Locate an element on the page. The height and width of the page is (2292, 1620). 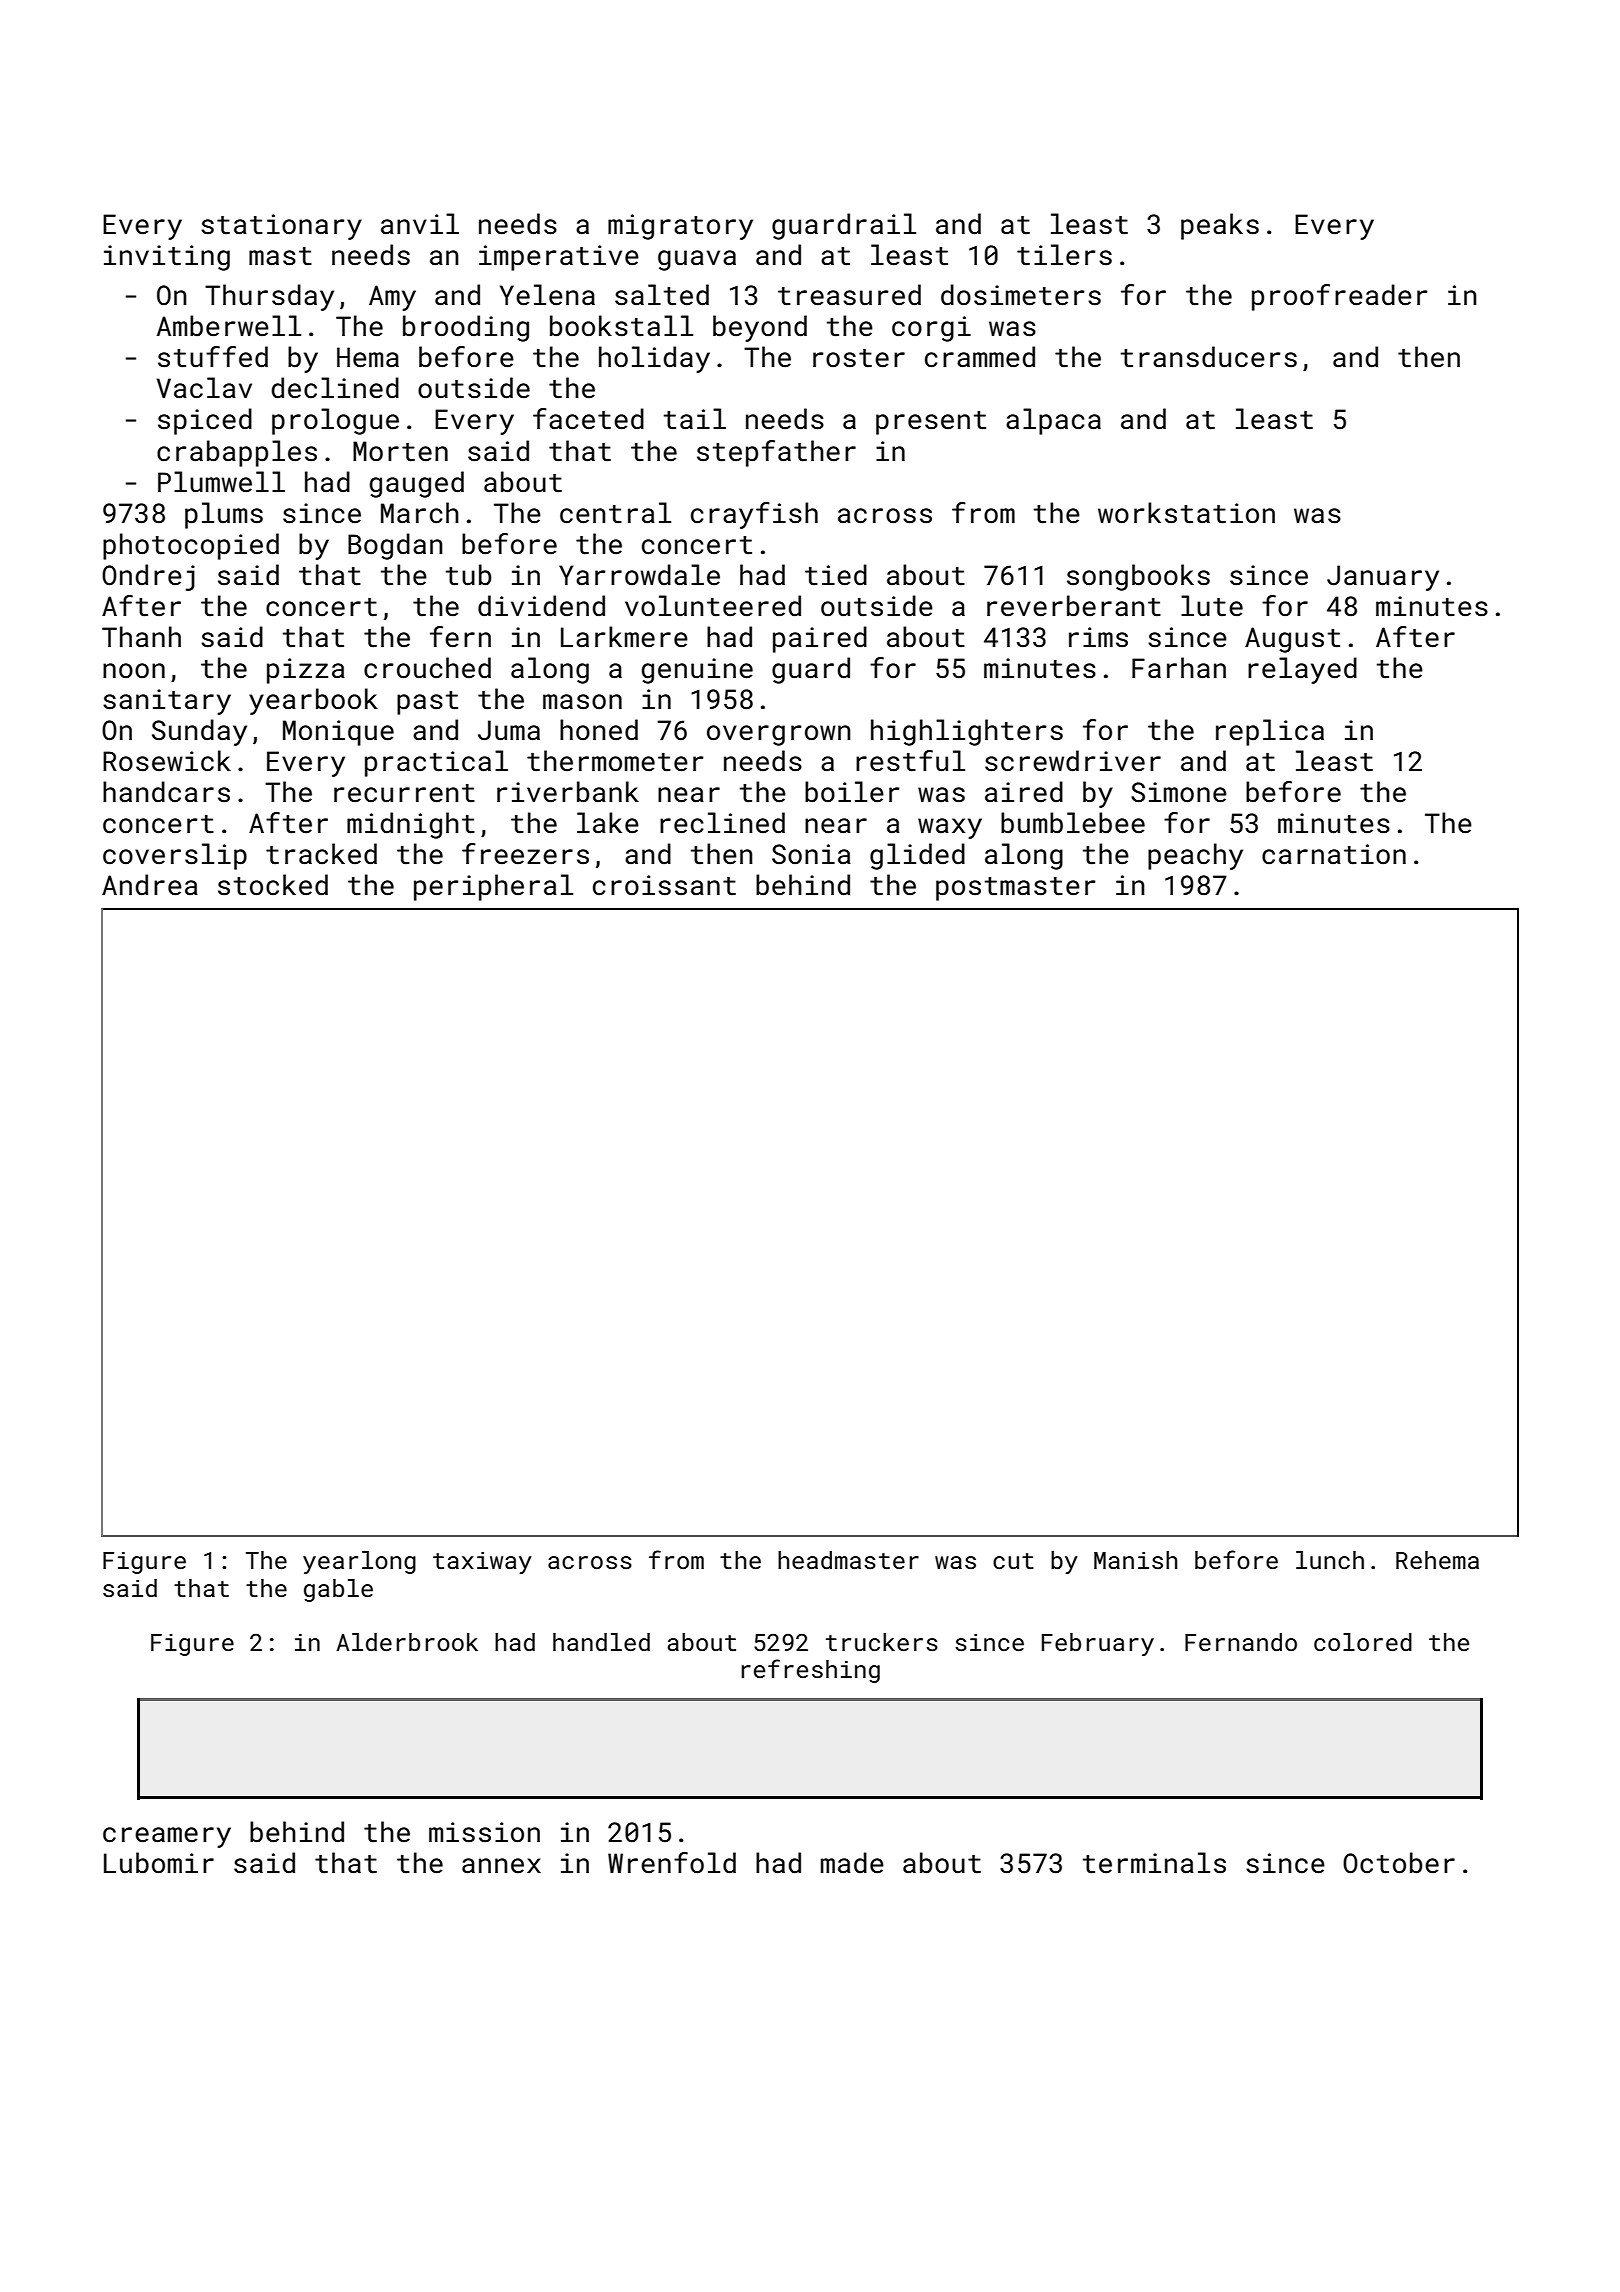
peripheral is located at coordinates (493, 887).
